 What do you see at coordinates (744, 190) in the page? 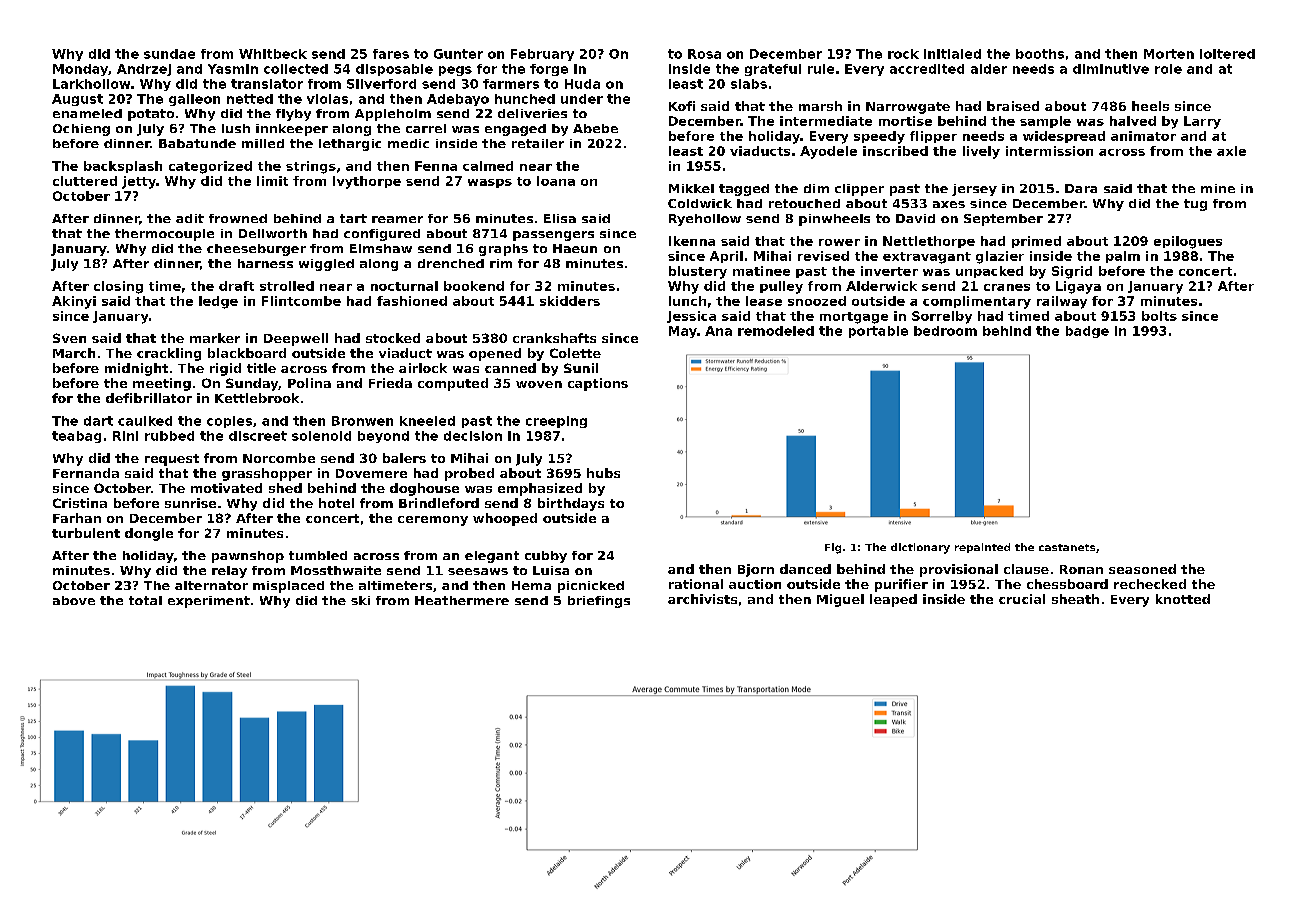
I see `tagged` at bounding box center [744, 190].
